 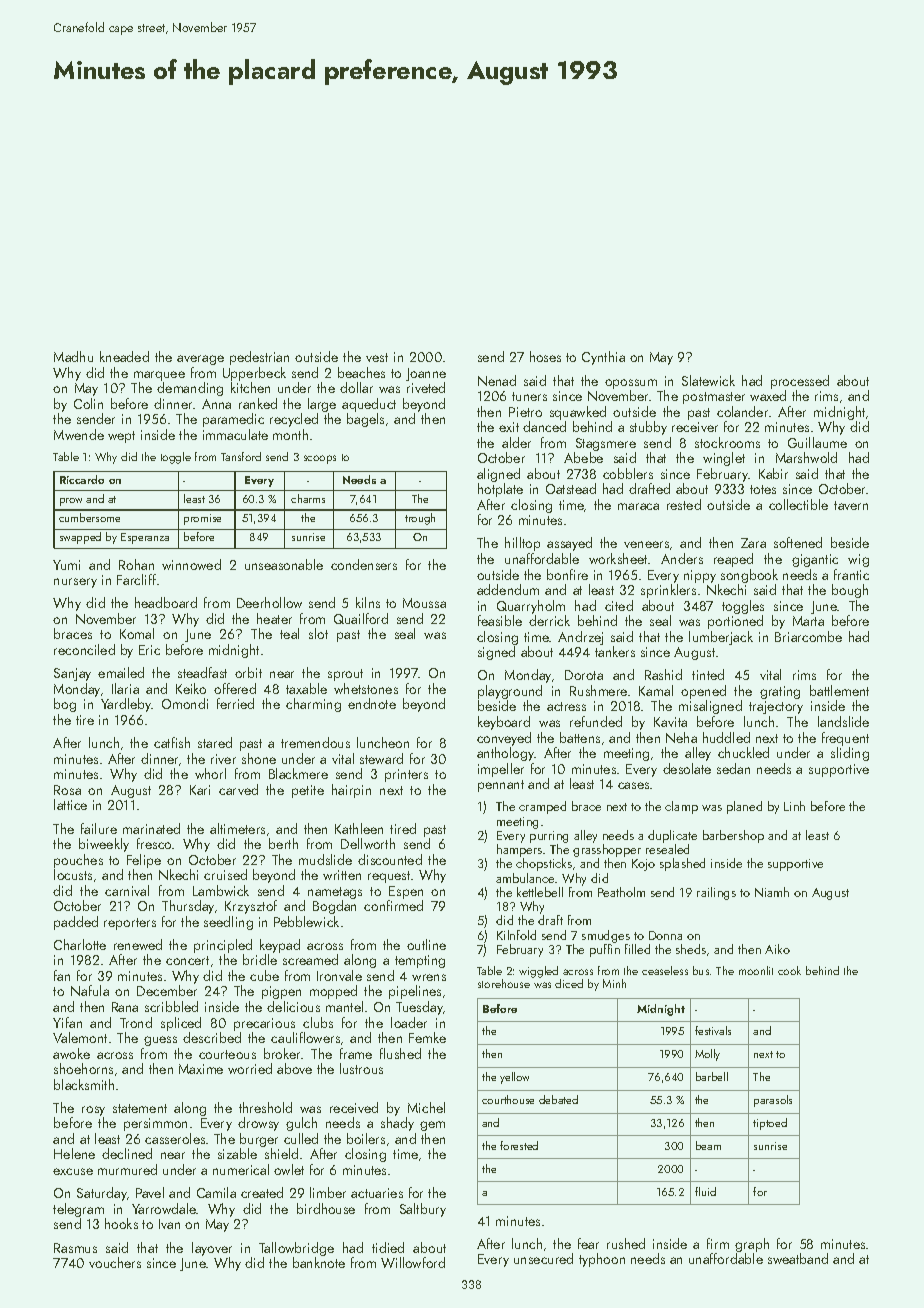 What do you see at coordinates (773, 473) in the screenshot?
I see `Kabir` at bounding box center [773, 473].
